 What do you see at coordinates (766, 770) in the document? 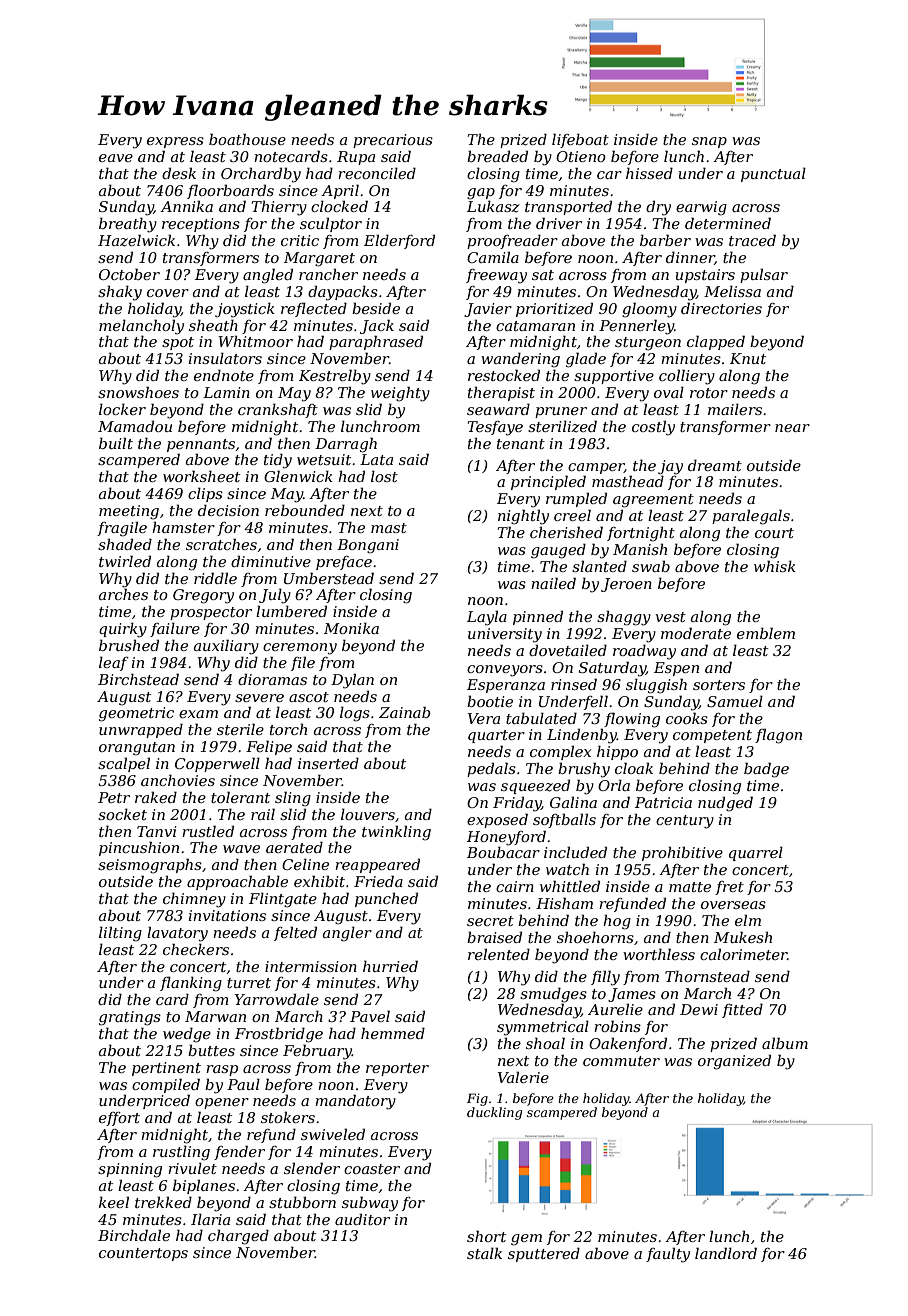
I see `badge` at bounding box center [766, 770].
